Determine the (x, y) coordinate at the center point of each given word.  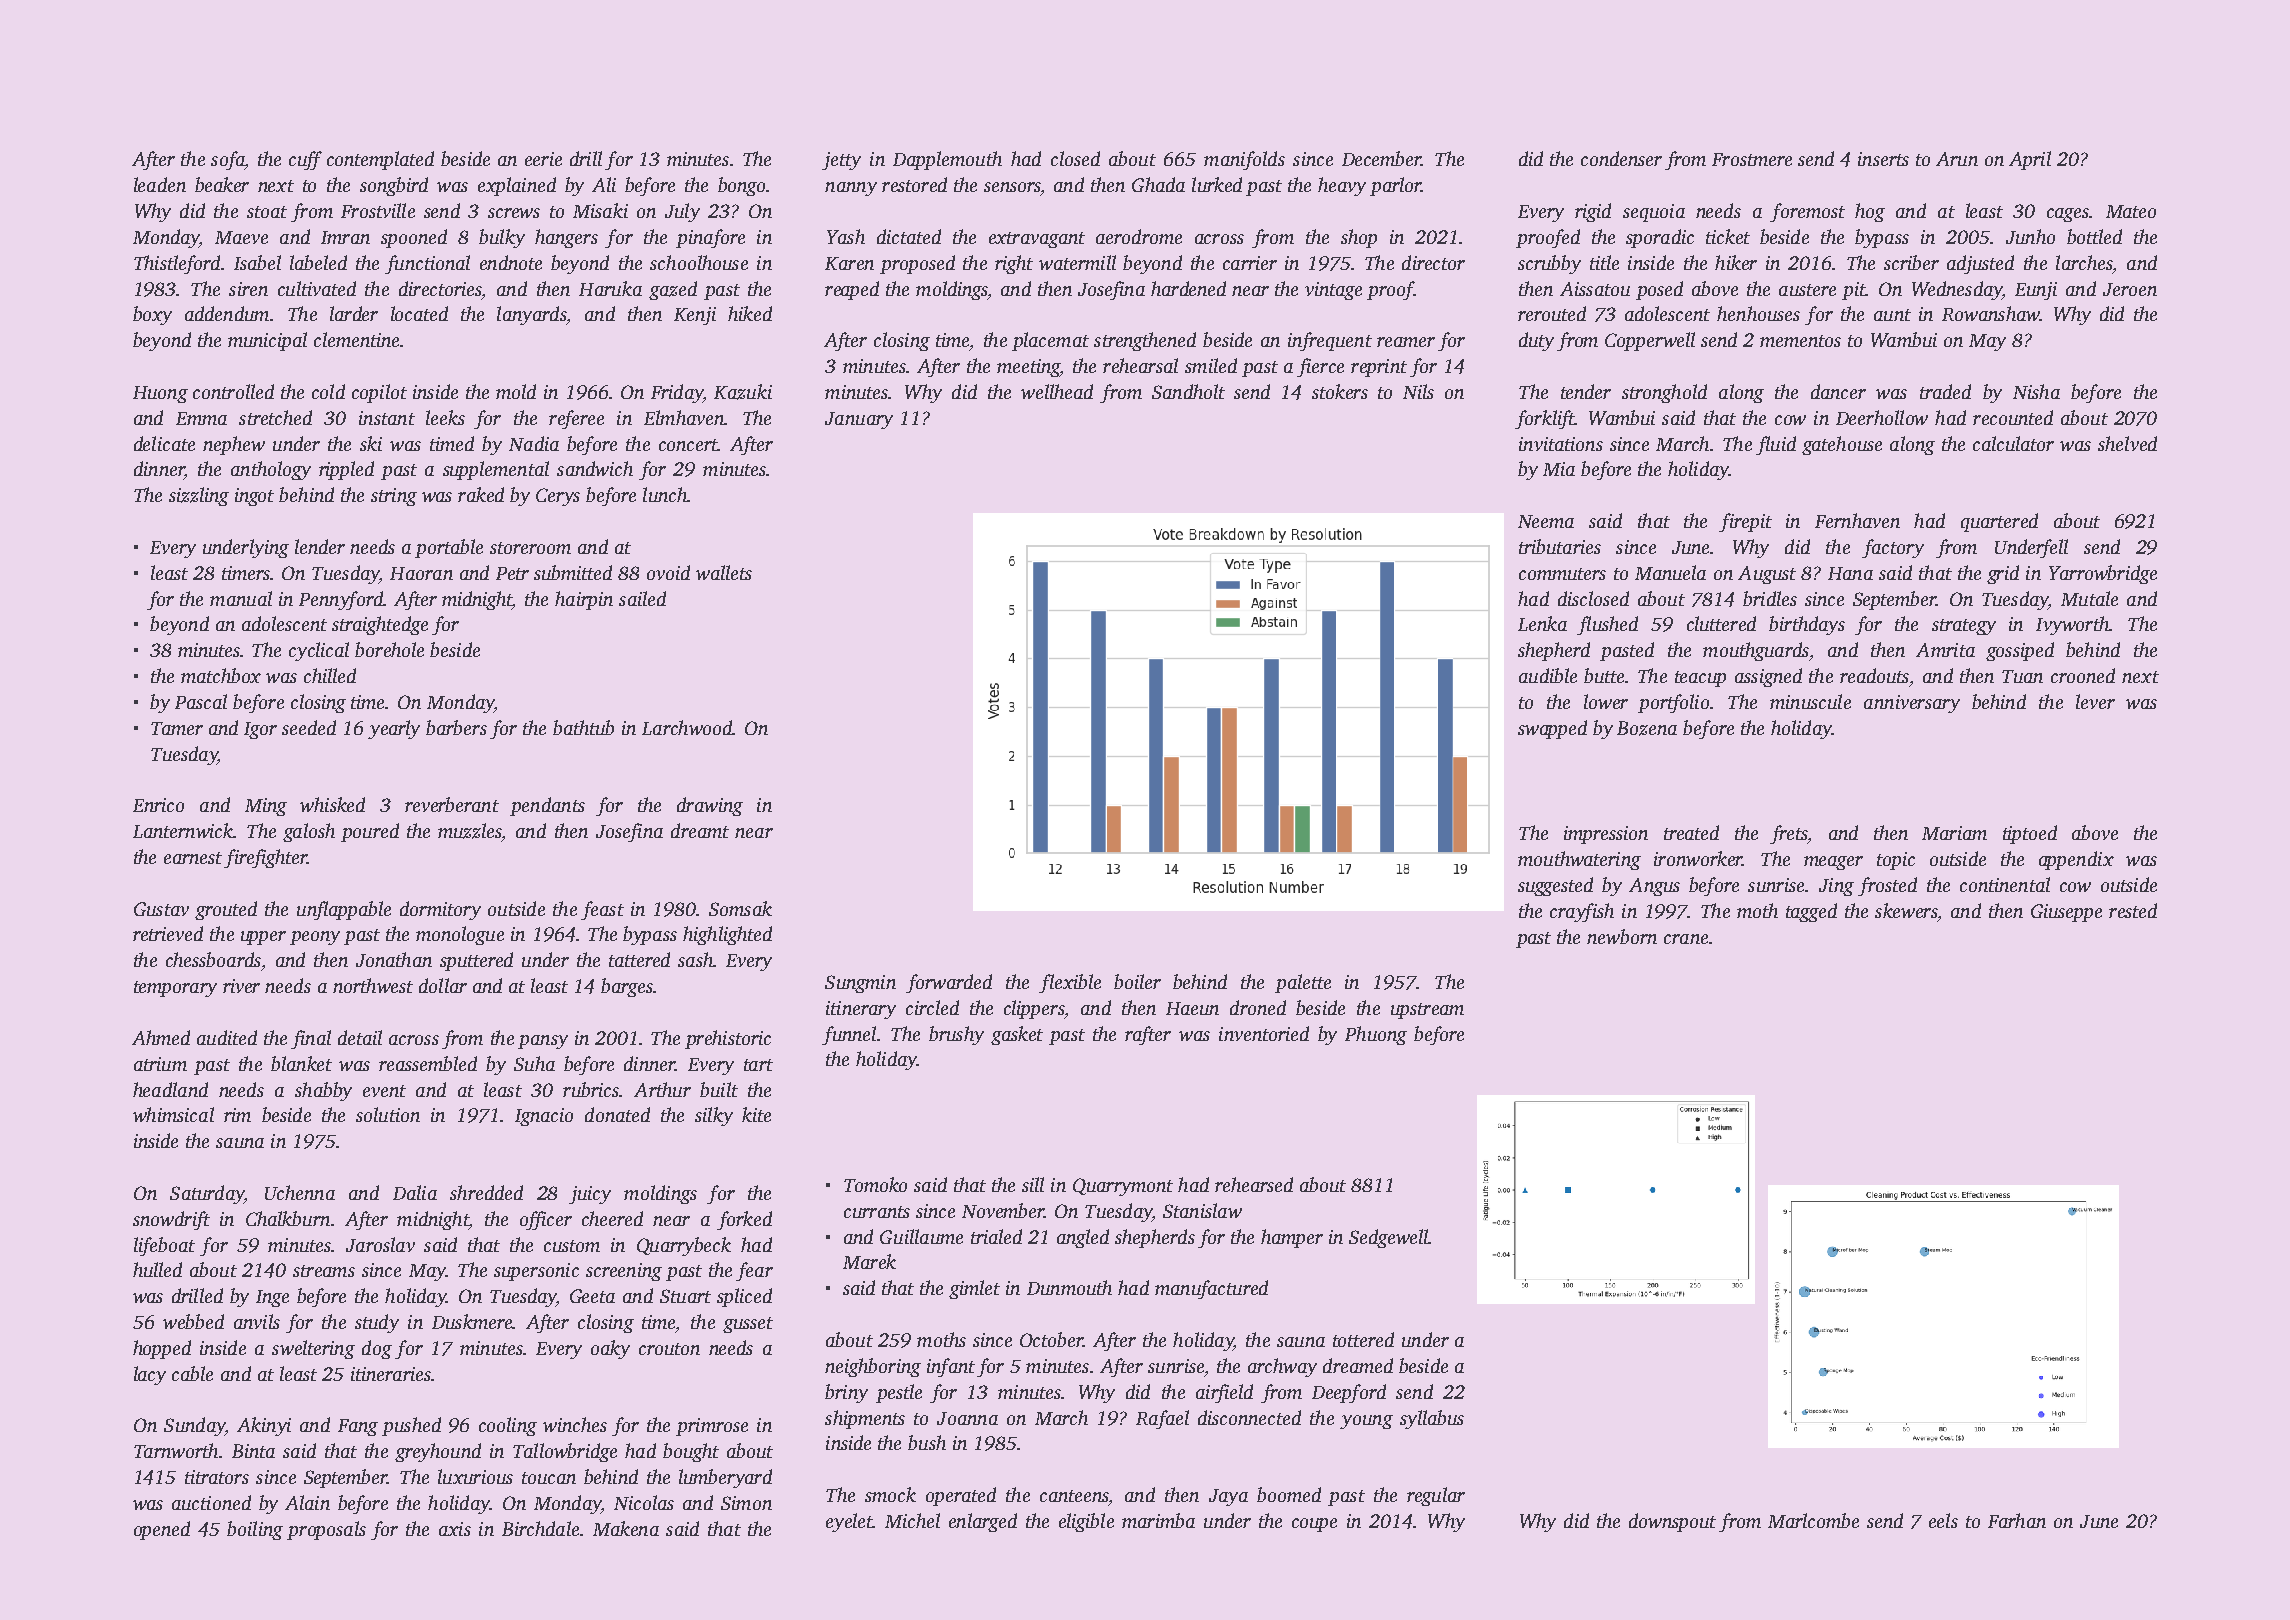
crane (1686, 939)
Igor (260, 730)
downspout (1672, 1522)
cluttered (1721, 623)
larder (354, 313)
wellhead (1057, 391)
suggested (1555, 886)
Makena (626, 1528)
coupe (1314, 1525)
